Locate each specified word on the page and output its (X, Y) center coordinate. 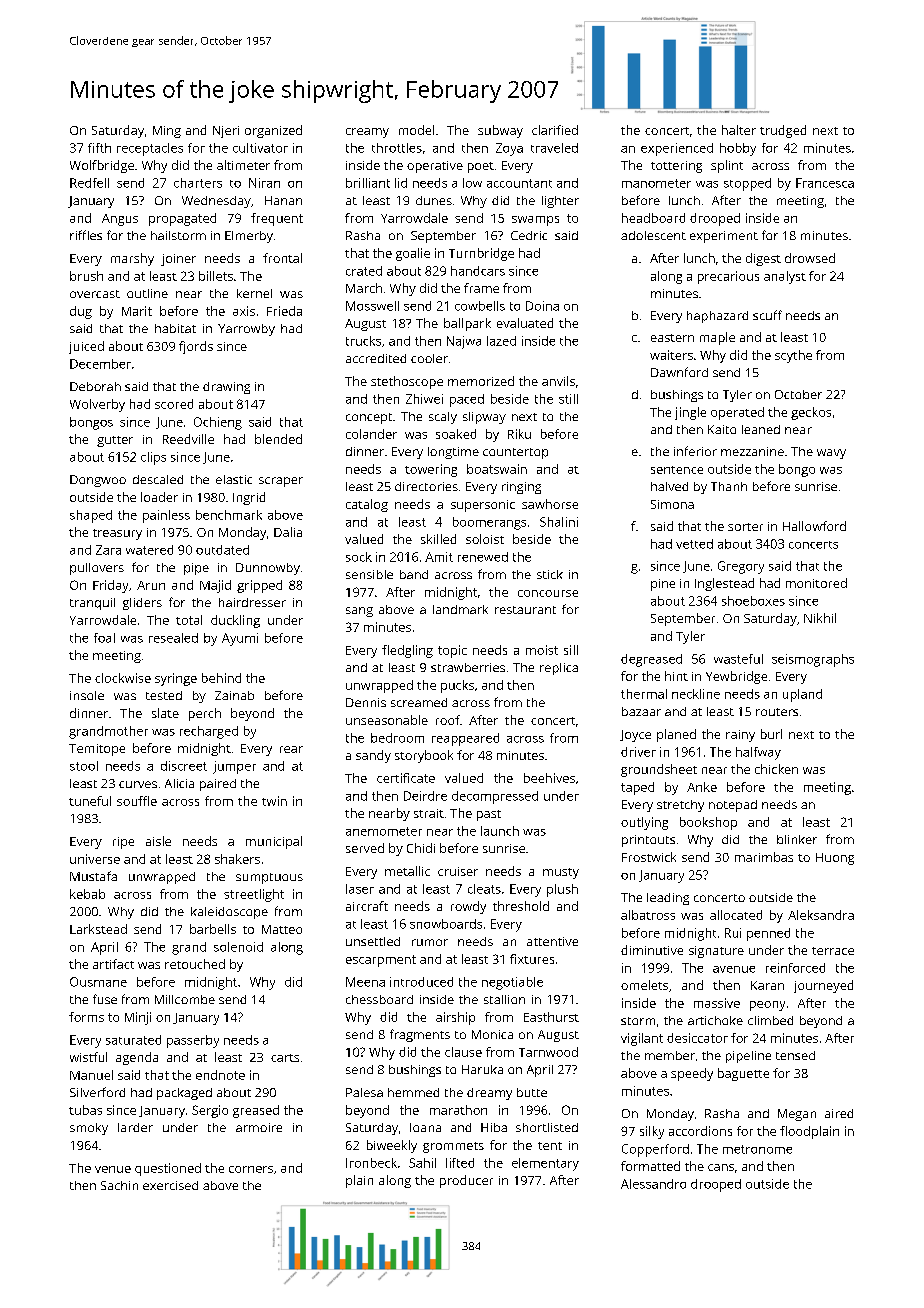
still (568, 399)
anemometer (384, 831)
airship (455, 1018)
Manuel (91, 1075)
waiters (671, 355)
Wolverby (97, 405)
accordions (700, 1131)
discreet (184, 766)
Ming (167, 132)
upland (802, 695)
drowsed (810, 258)
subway (500, 131)
